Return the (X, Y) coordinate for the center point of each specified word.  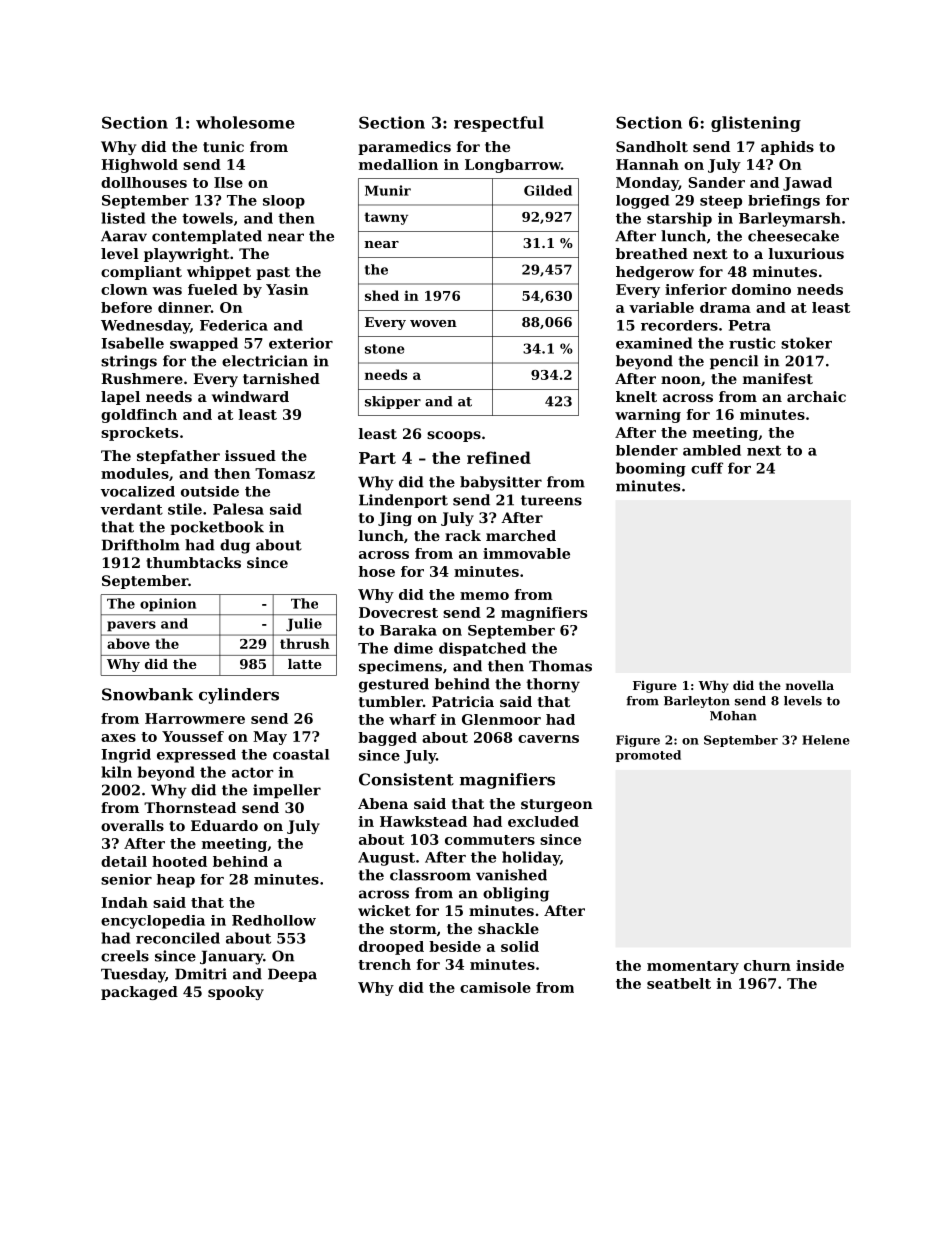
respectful (499, 124)
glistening (756, 124)
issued (250, 455)
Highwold (140, 166)
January (231, 957)
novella (810, 685)
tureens (551, 500)
